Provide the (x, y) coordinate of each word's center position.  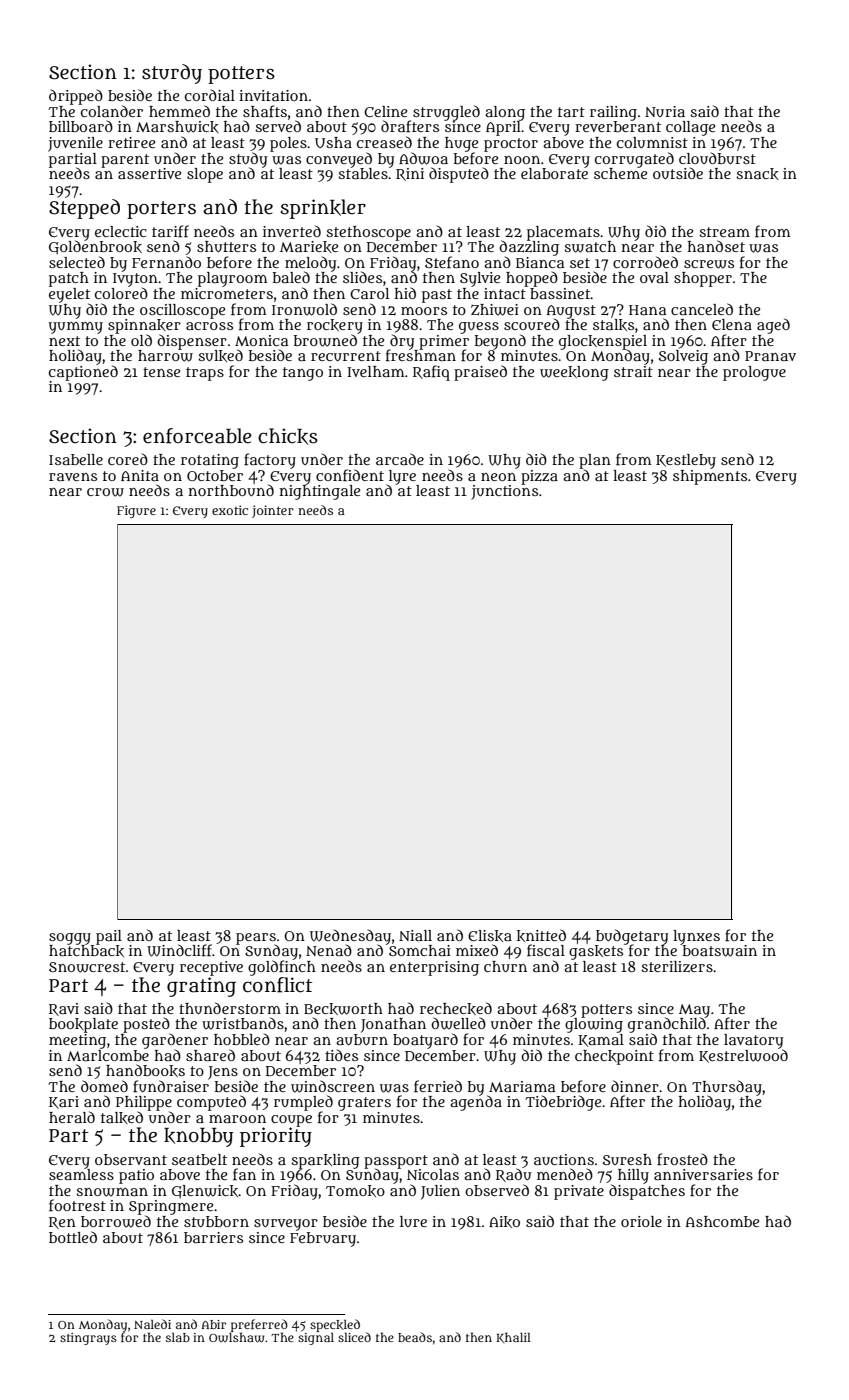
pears (256, 939)
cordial (210, 95)
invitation (273, 95)
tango (303, 374)
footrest (77, 1205)
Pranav (770, 356)
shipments (710, 477)
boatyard (425, 1041)
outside (678, 173)
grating (201, 987)
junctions (504, 492)
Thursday (727, 1088)
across (209, 326)
